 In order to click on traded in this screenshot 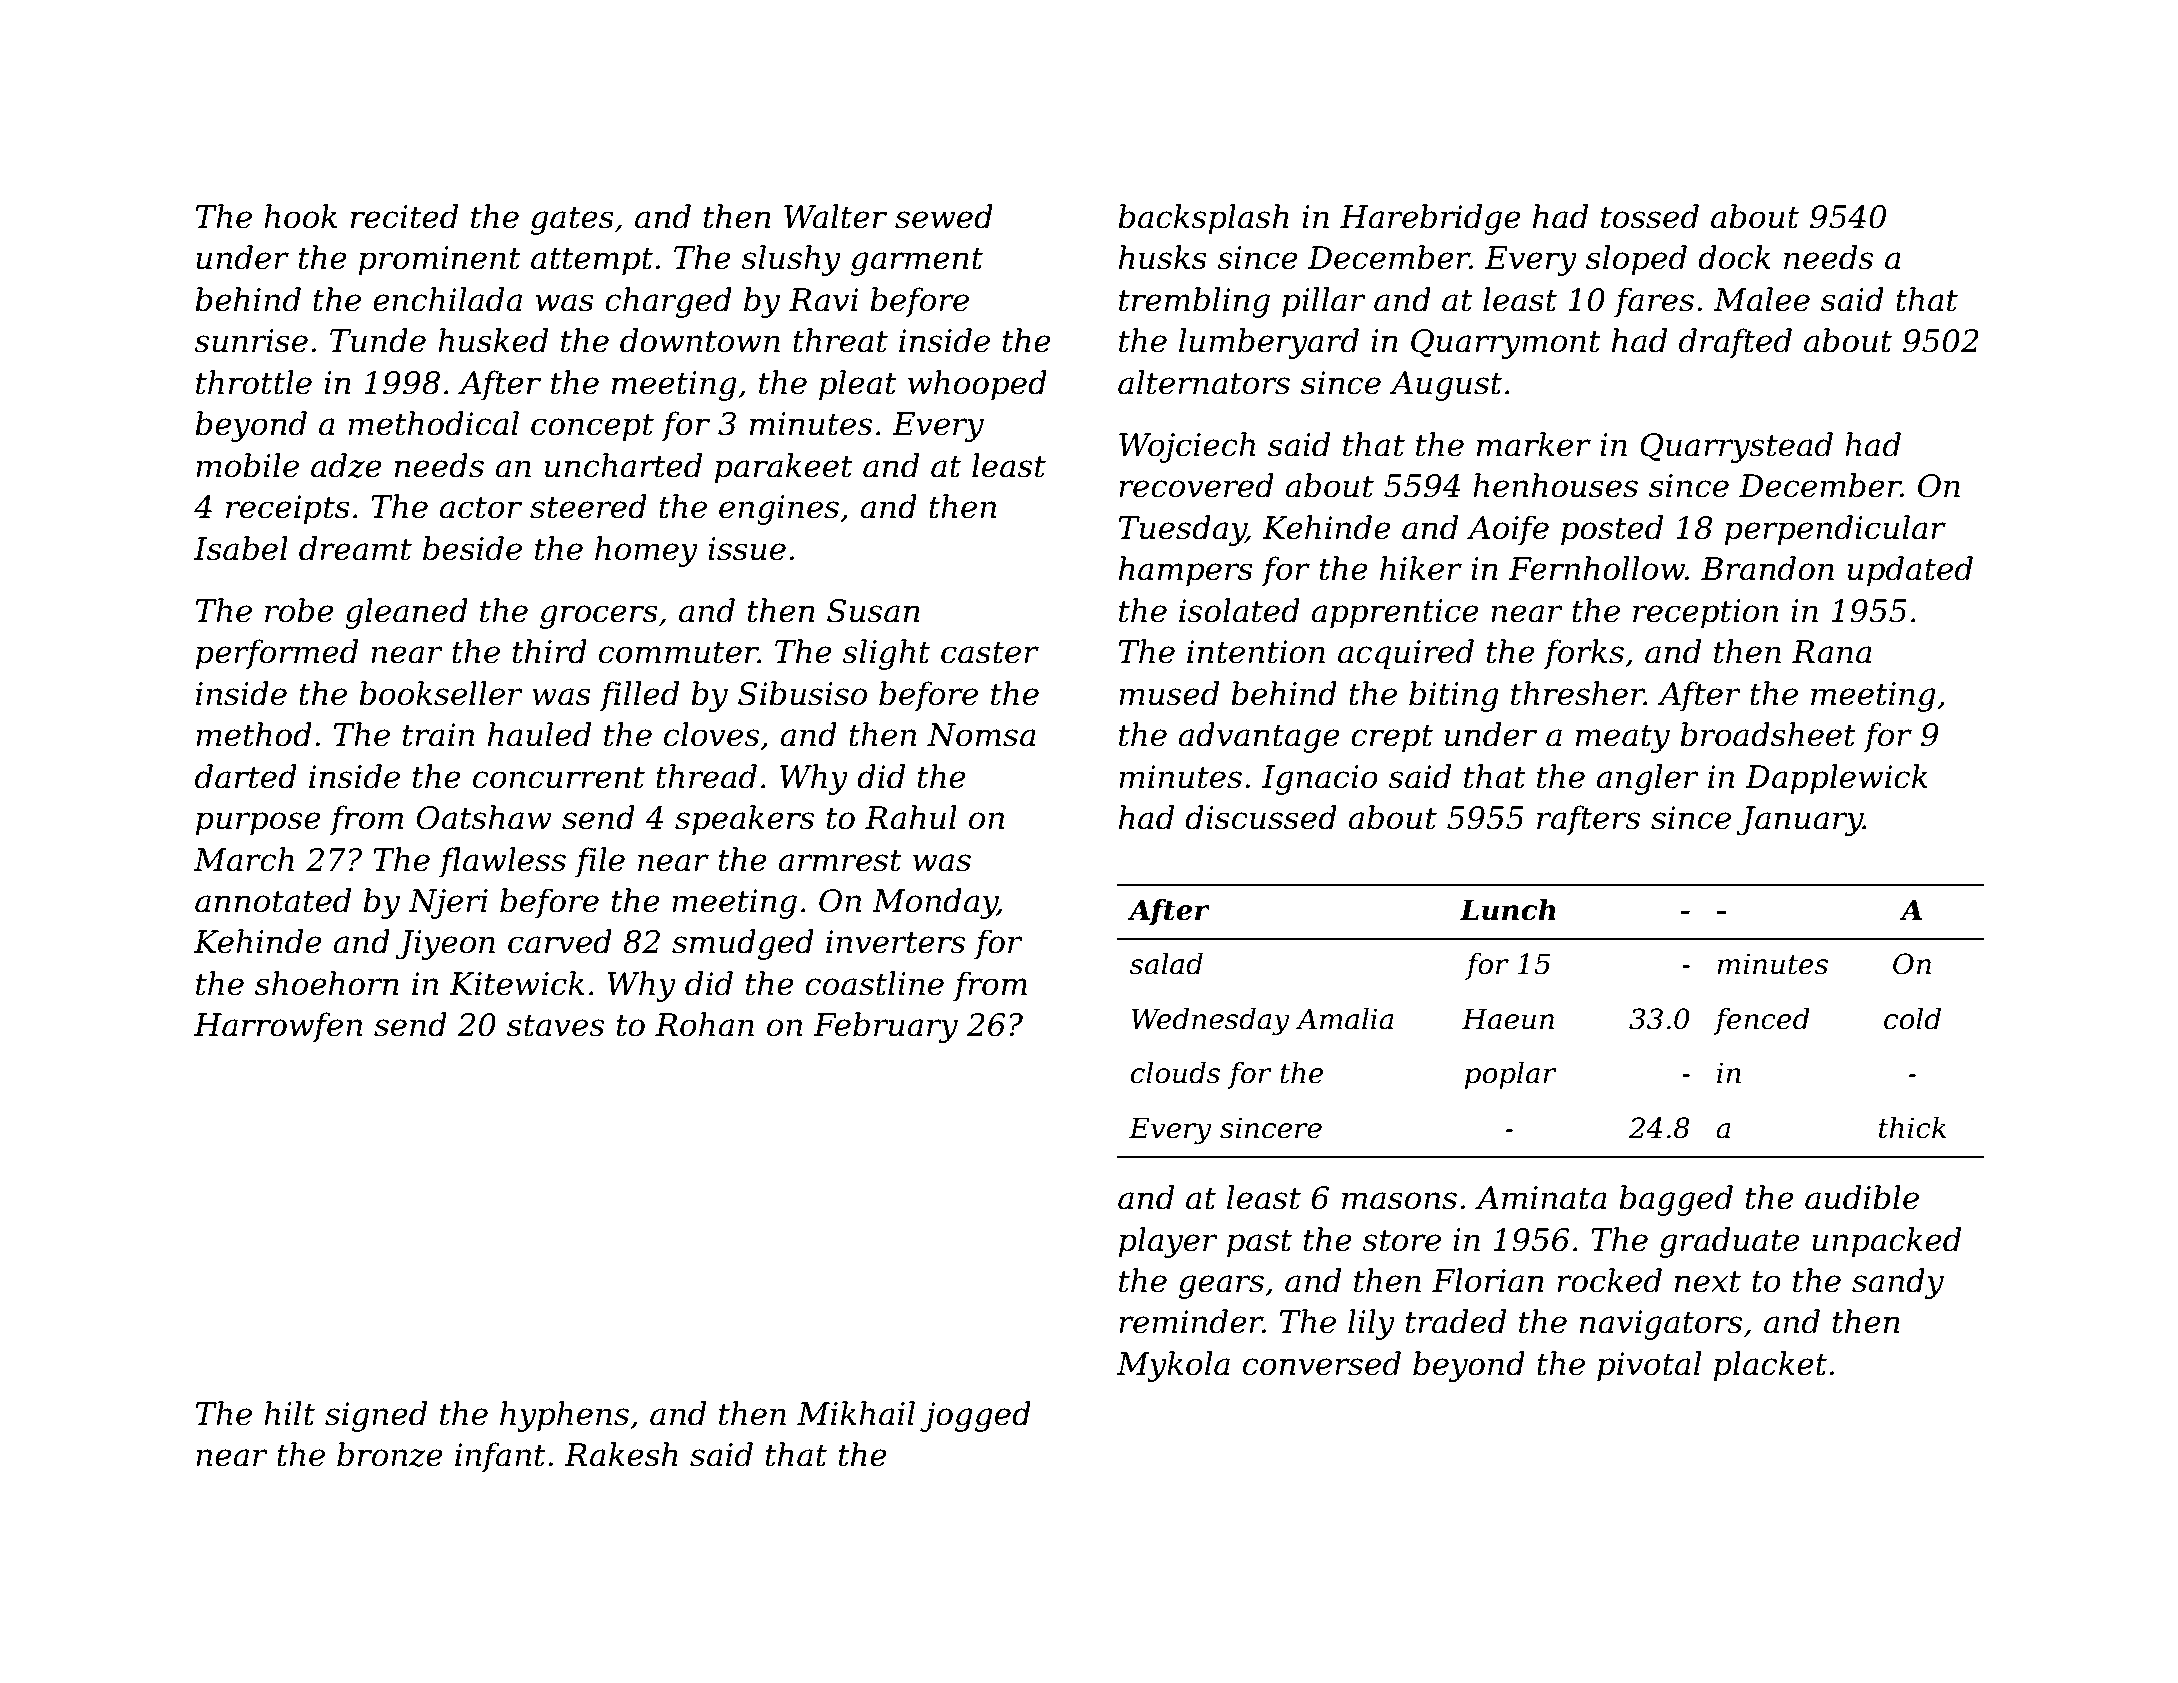, I will do `click(1456, 1321)`.
